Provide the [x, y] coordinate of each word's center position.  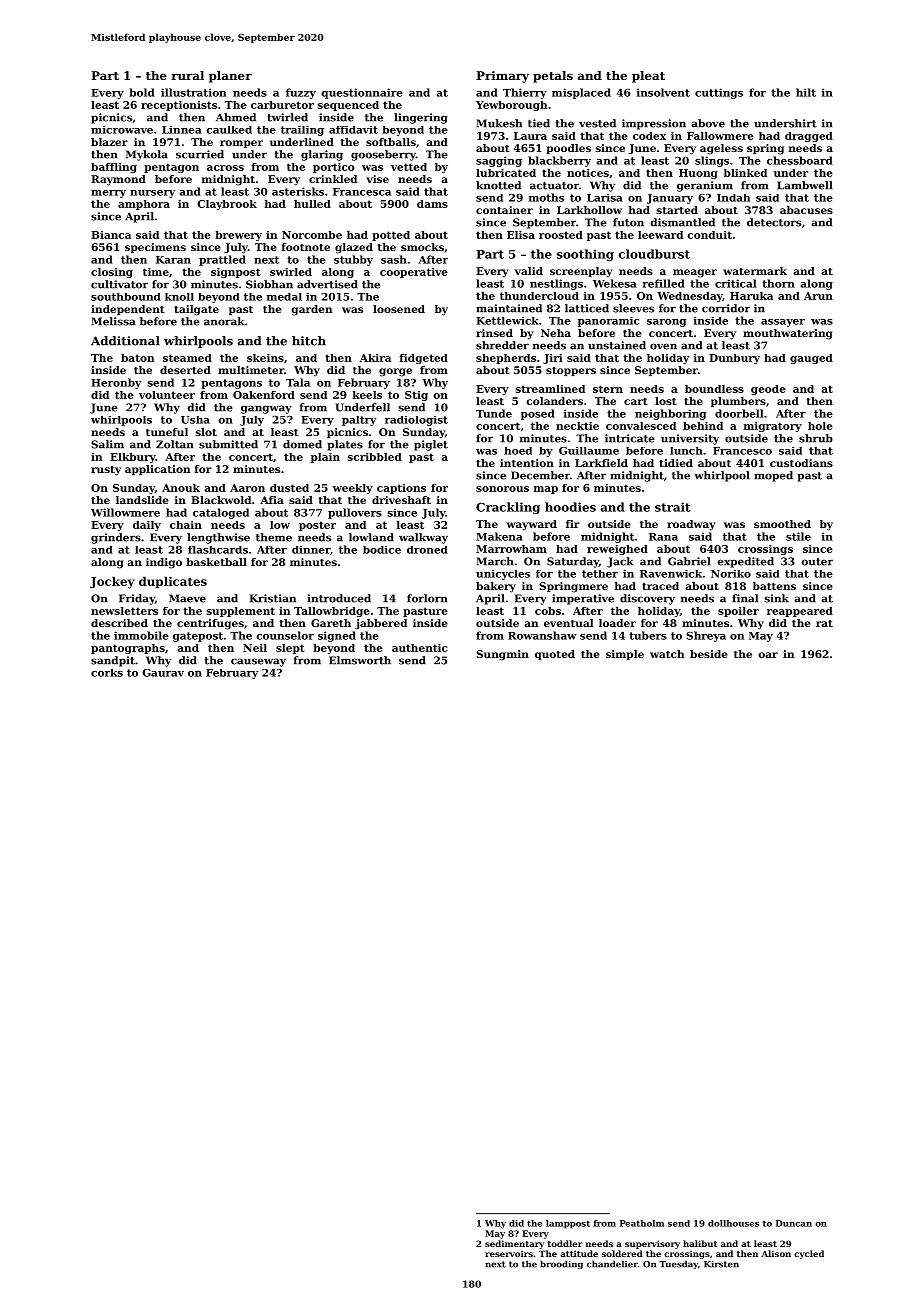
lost [666, 401]
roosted [561, 235]
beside [709, 654]
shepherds [506, 359]
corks [107, 673]
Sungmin [502, 655]
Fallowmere [720, 136]
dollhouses [733, 1223]
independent [128, 310]
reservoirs [509, 1253]
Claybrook [227, 205]
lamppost [568, 1224]
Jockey [112, 582]
